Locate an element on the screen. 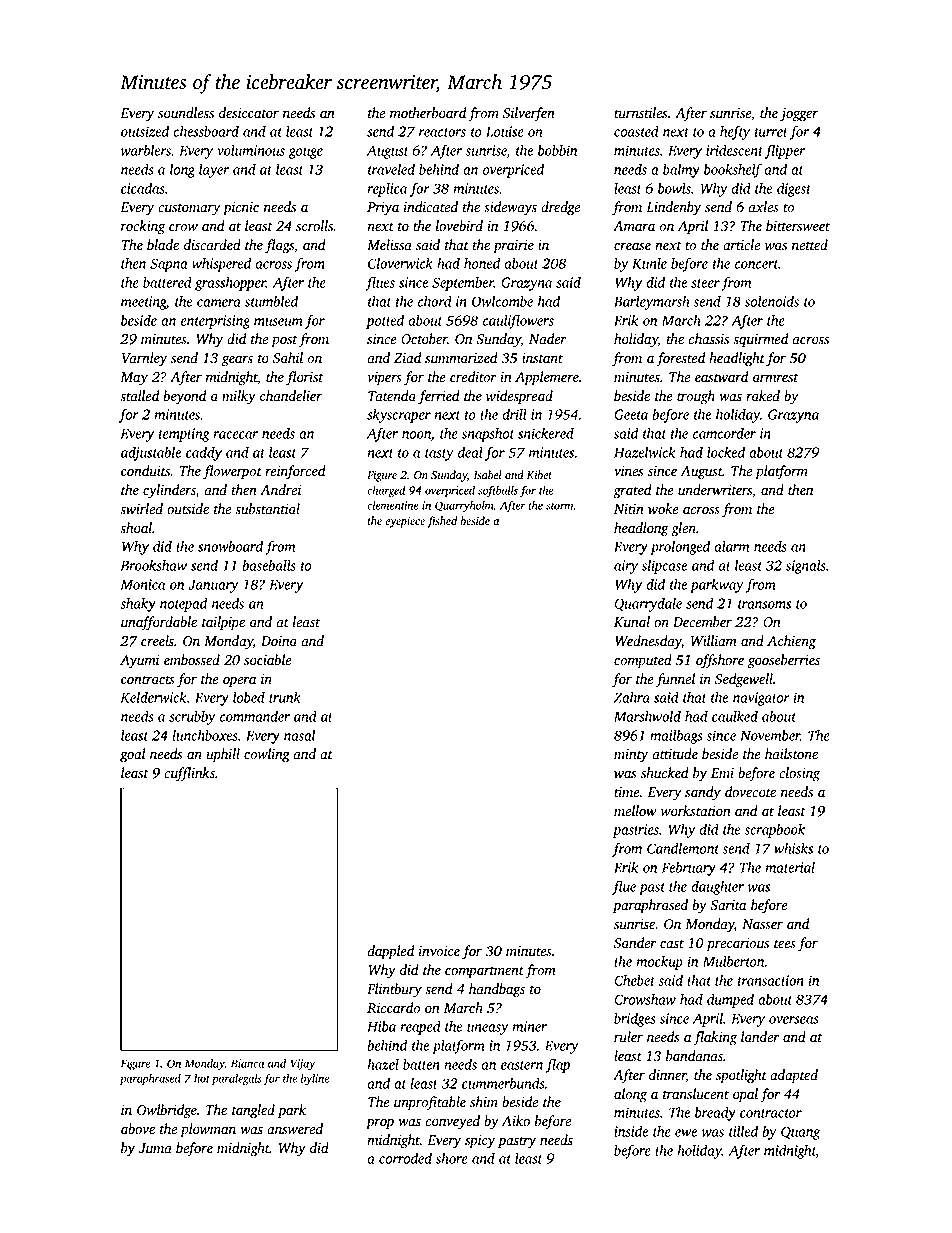 The height and width of the screenshot is (1233, 952). material is located at coordinates (790, 867).
